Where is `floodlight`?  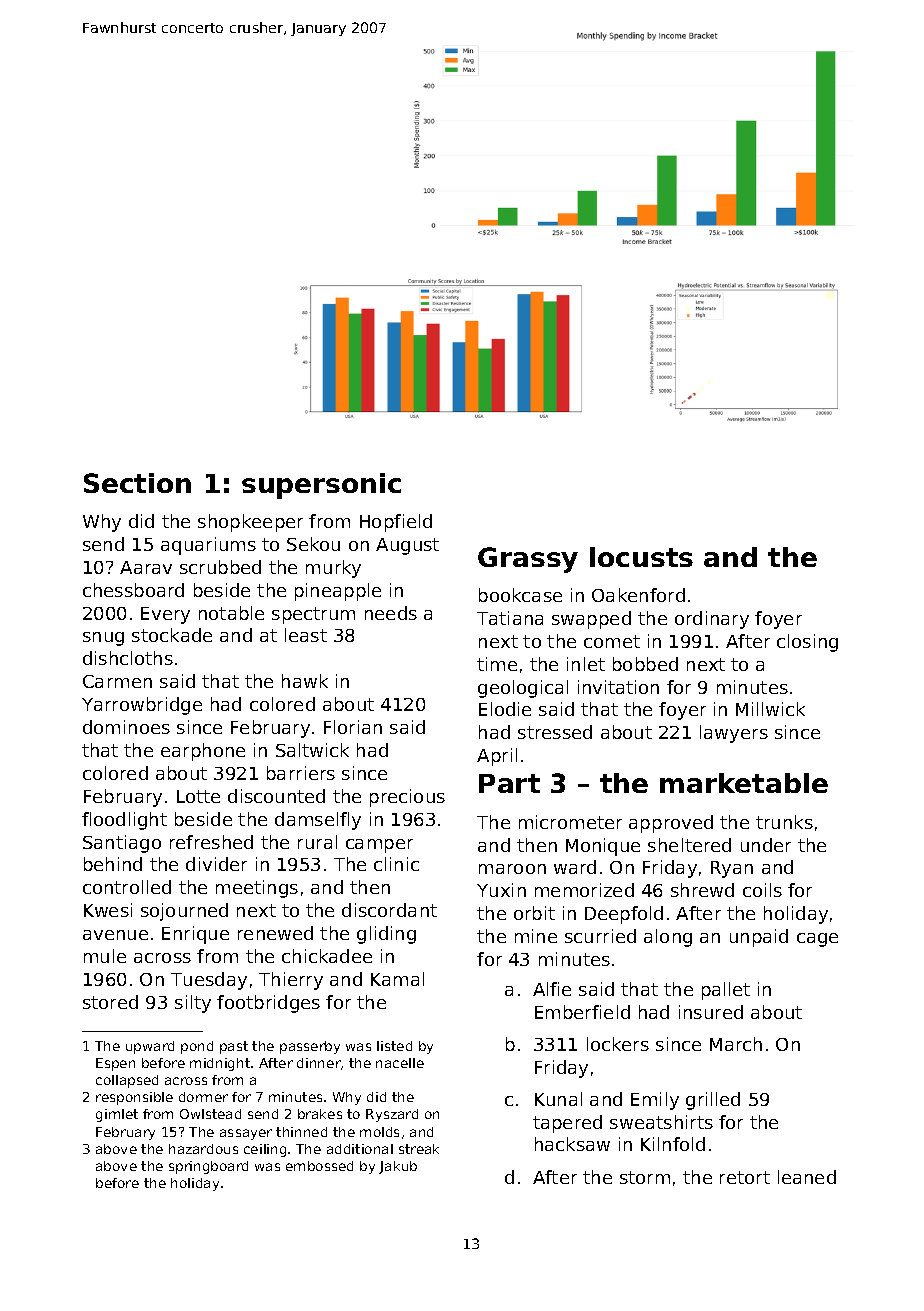 floodlight is located at coordinates (124, 821).
